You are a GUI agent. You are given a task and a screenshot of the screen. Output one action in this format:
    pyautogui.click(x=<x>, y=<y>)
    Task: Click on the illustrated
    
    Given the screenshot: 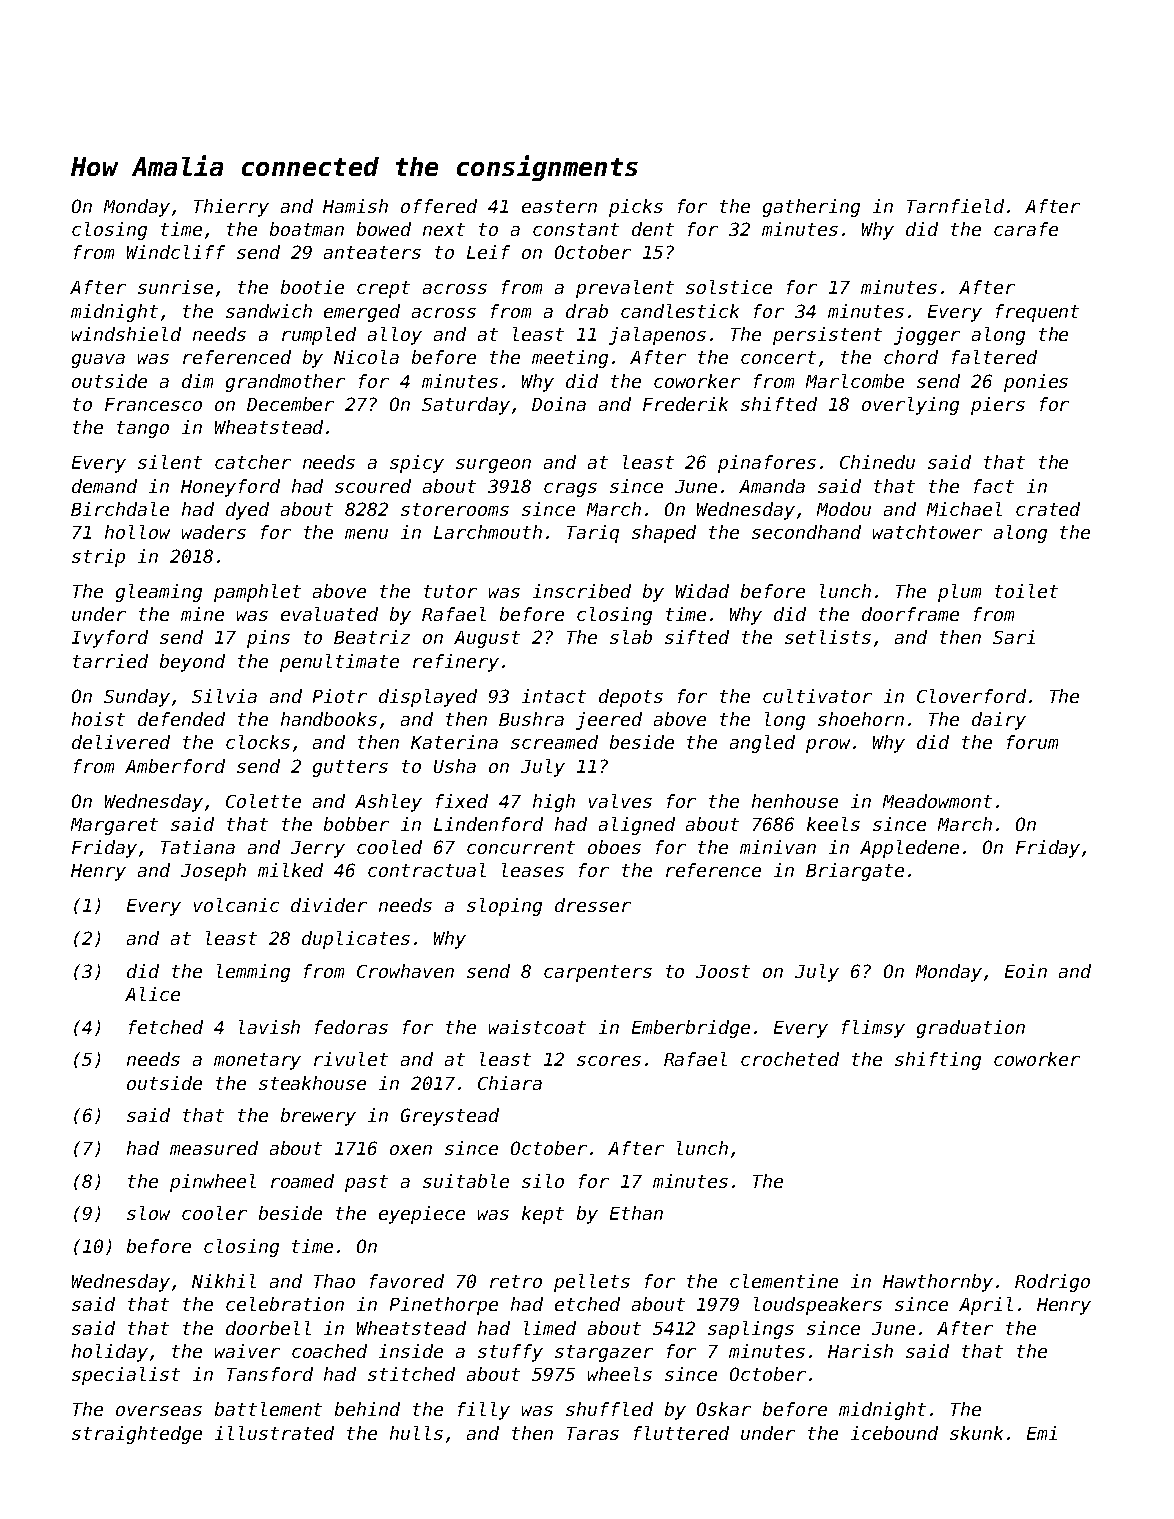 What is the action you would take?
    pyautogui.click(x=274, y=1433)
